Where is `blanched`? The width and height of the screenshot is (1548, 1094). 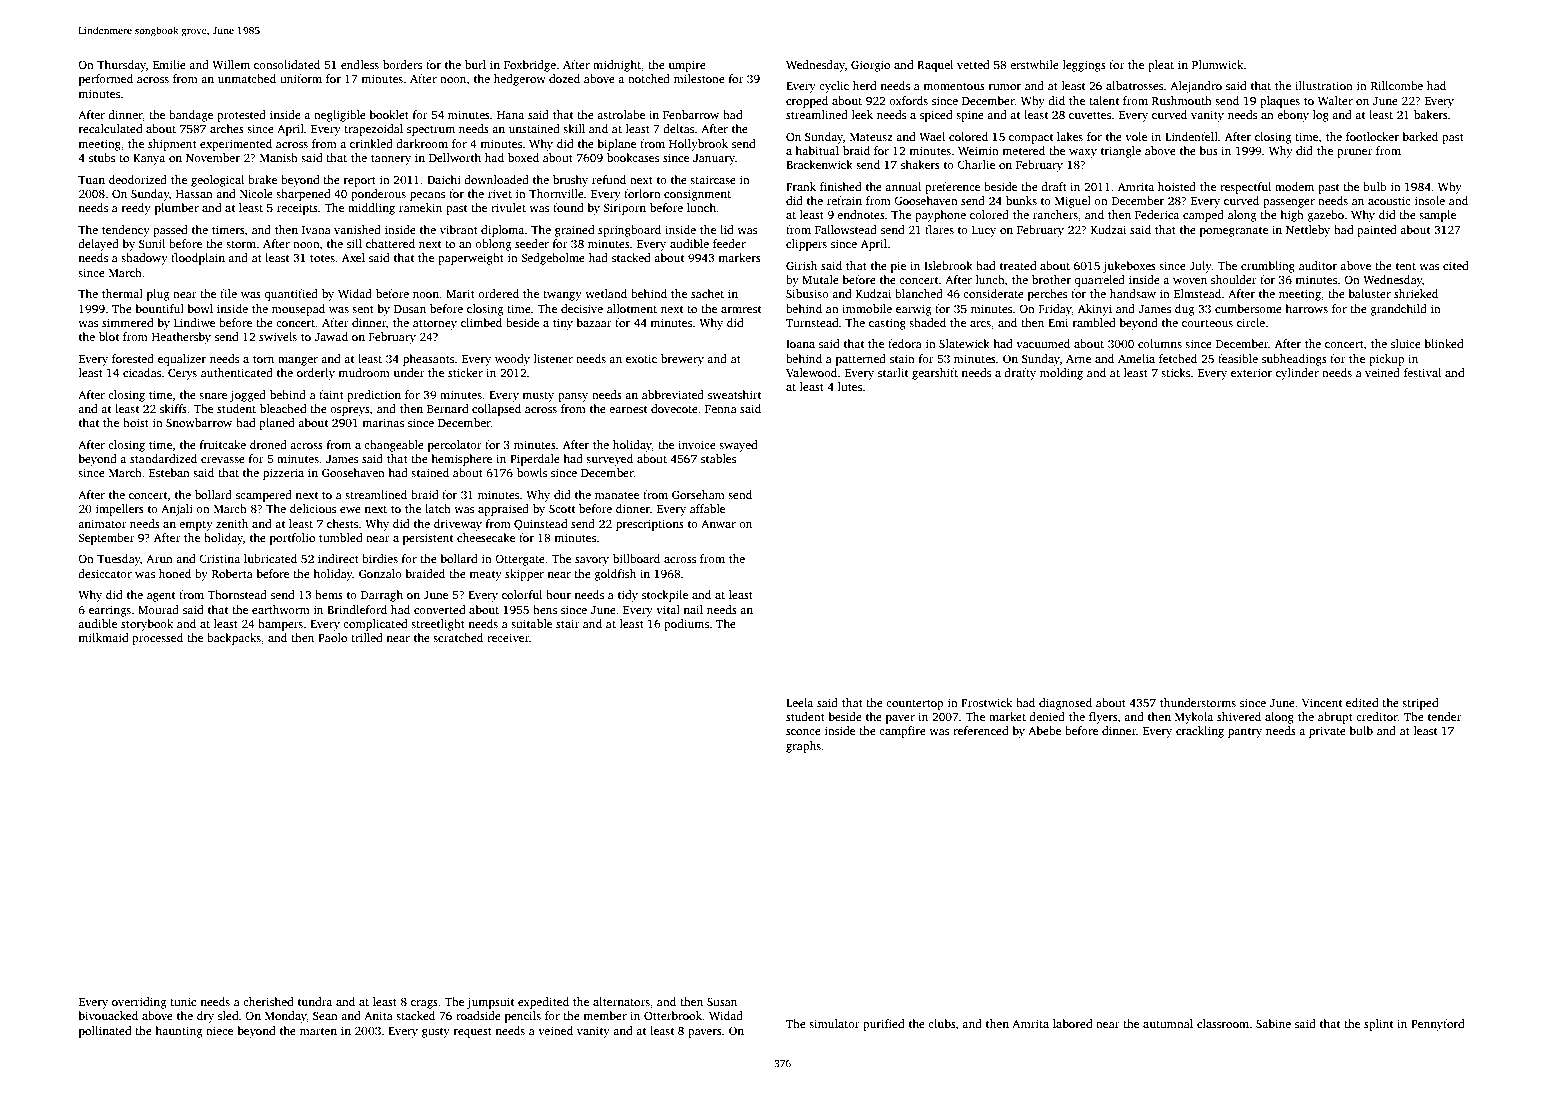
blanched is located at coordinates (919, 293).
